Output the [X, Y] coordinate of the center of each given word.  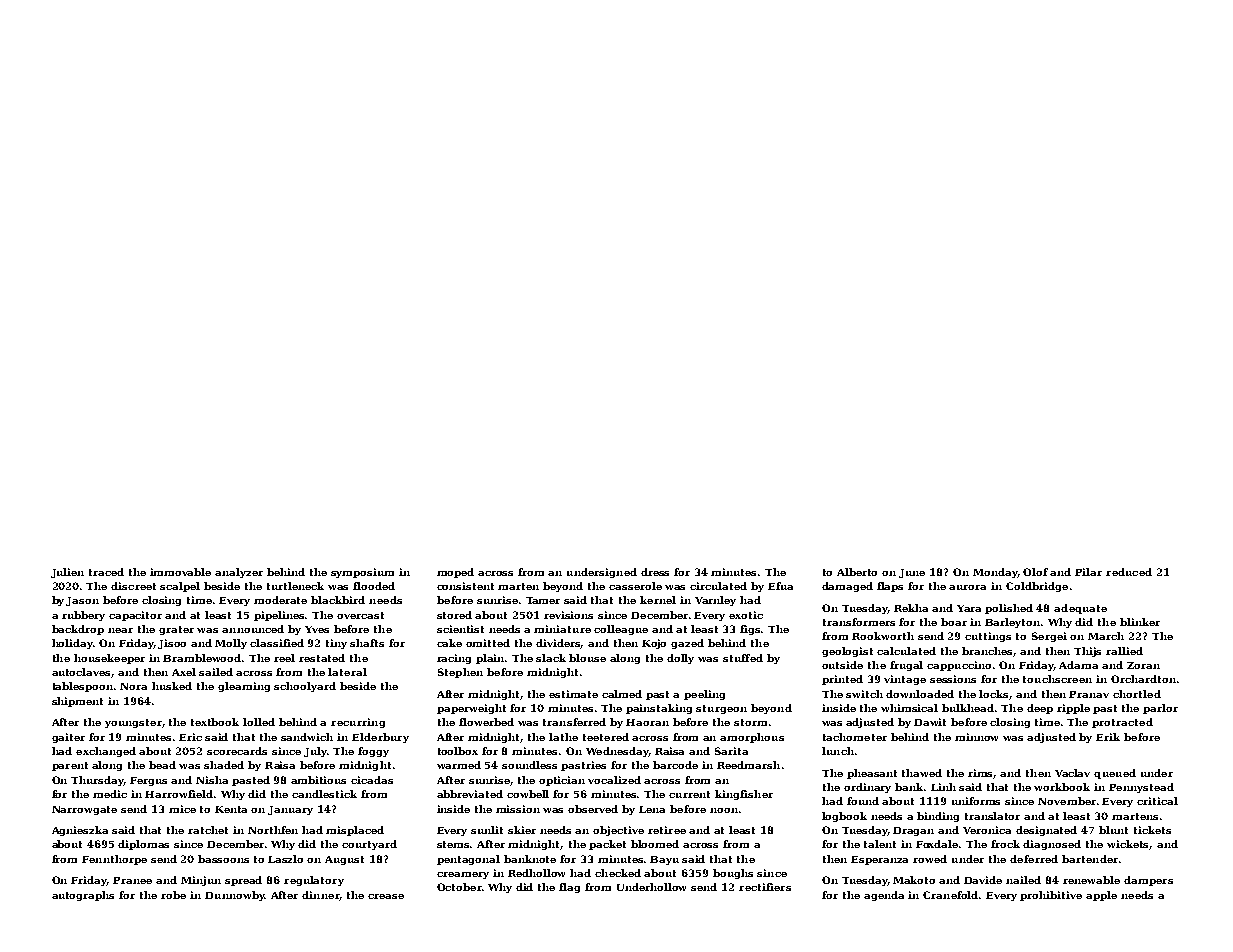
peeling [704, 695]
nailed [1023, 880]
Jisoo [172, 644]
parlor [1160, 709]
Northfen [273, 830]
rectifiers [765, 887]
